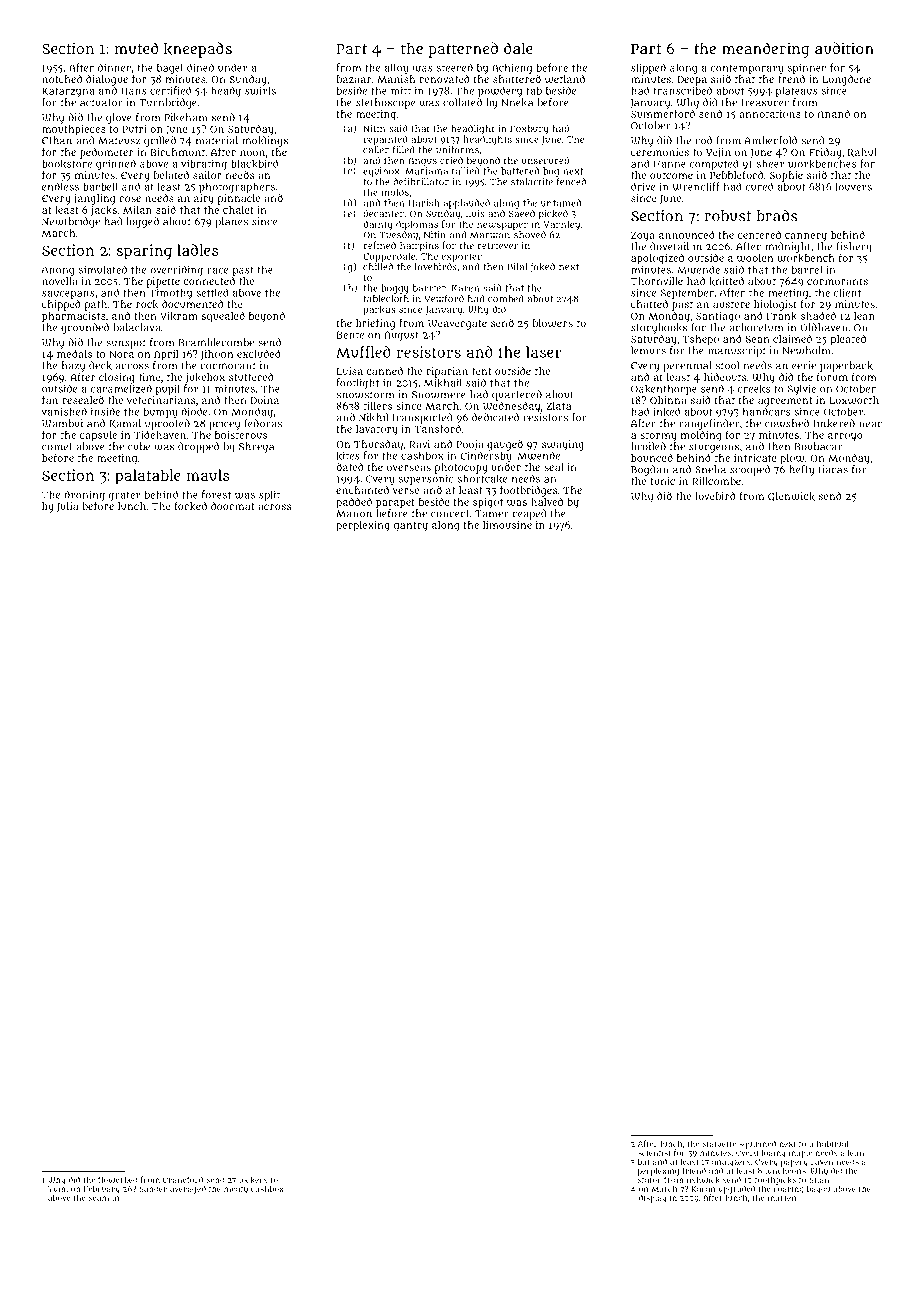 The width and height of the screenshot is (924, 1308). What do you see at coordinates (649, 1180) in the screenshot?
I see `stator` at bounding box center [649, 1180].
